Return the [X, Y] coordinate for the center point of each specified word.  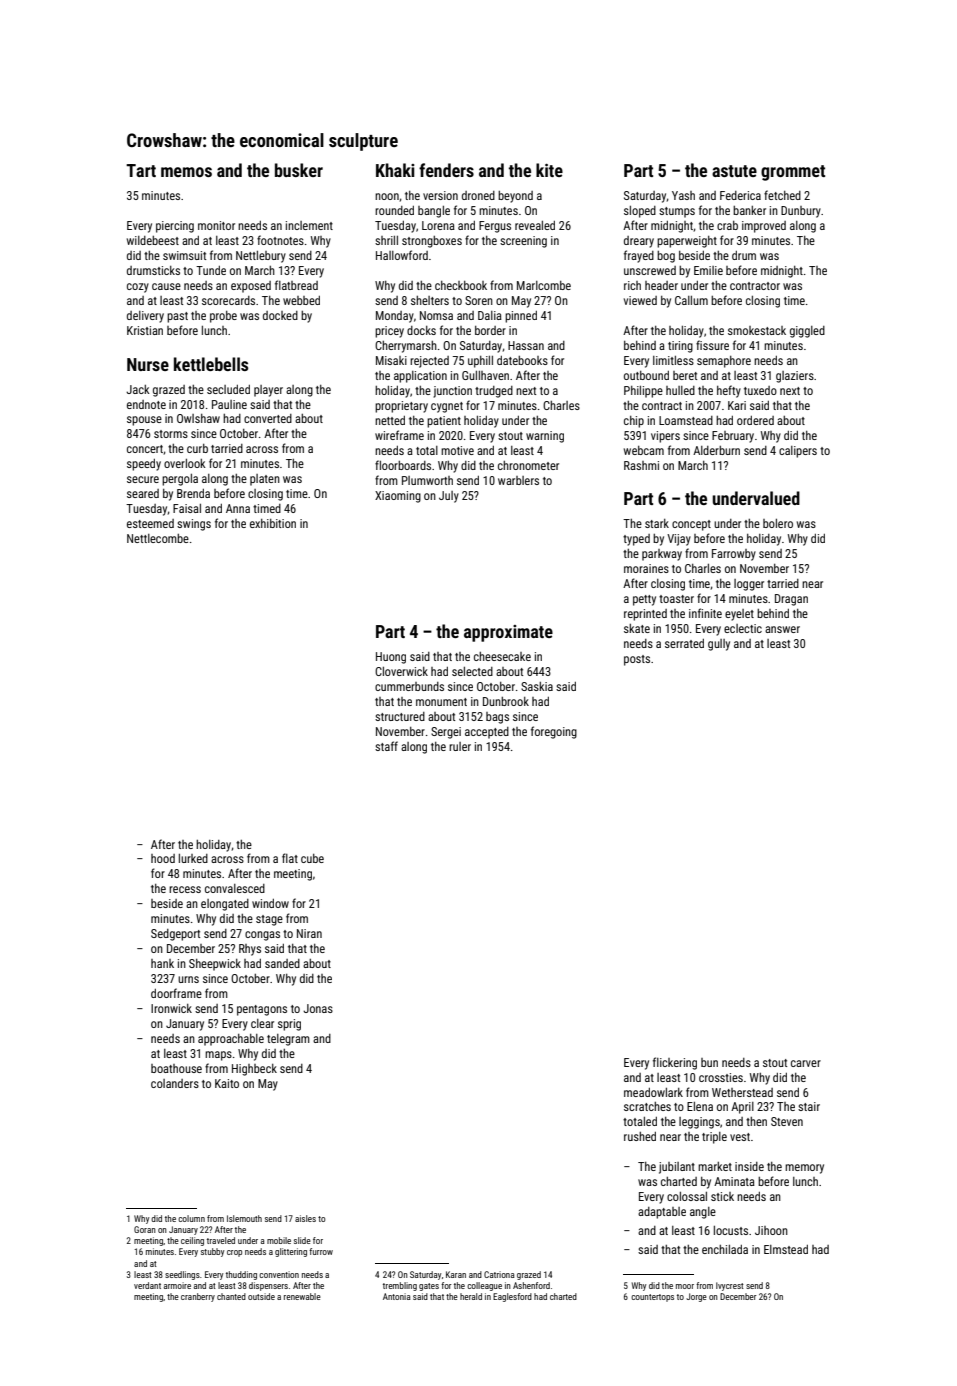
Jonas [318, 1008]
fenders [446, 170]
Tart [141, 170]
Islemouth [244, 1218]
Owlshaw [198, 418]
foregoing [554, 732]
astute [734, 171]
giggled [807, 332]
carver [806, 1063]
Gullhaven [485, 375]
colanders [175, 1083]
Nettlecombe [158, 538]
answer [782, 629]
